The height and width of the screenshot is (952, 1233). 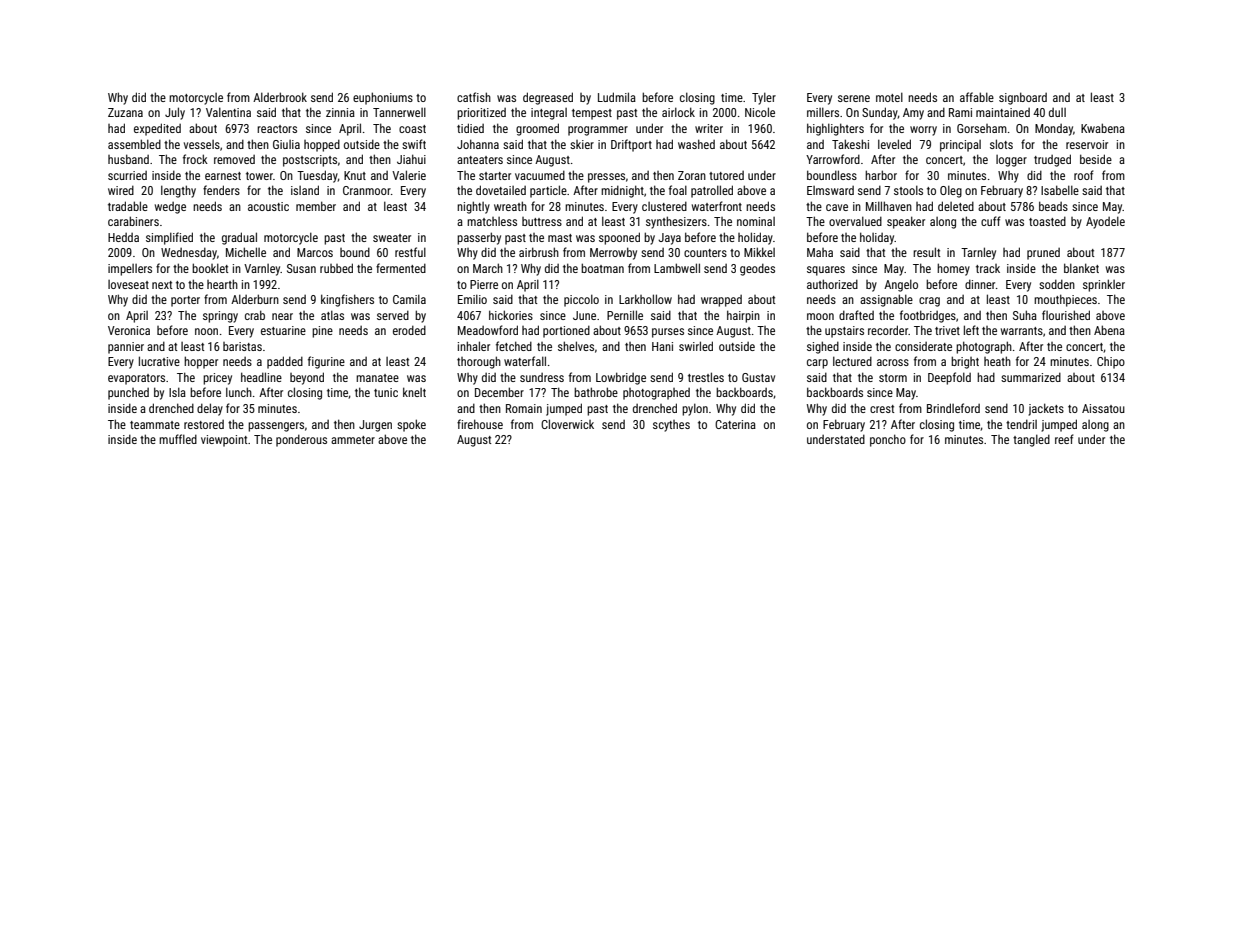 I want to click on ponderous, so click(x=301, y=440).
